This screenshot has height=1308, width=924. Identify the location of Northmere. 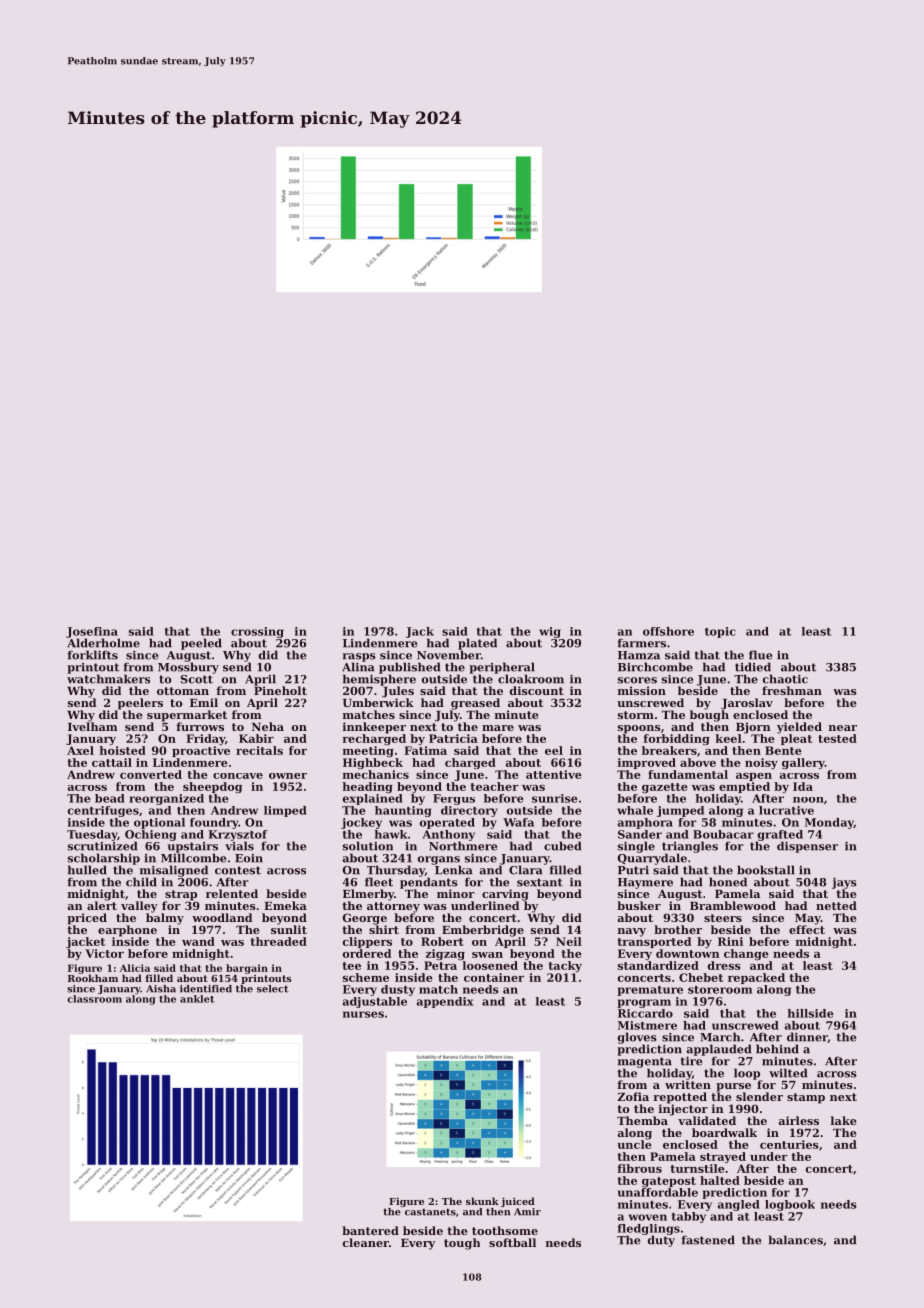
(463, 846).
